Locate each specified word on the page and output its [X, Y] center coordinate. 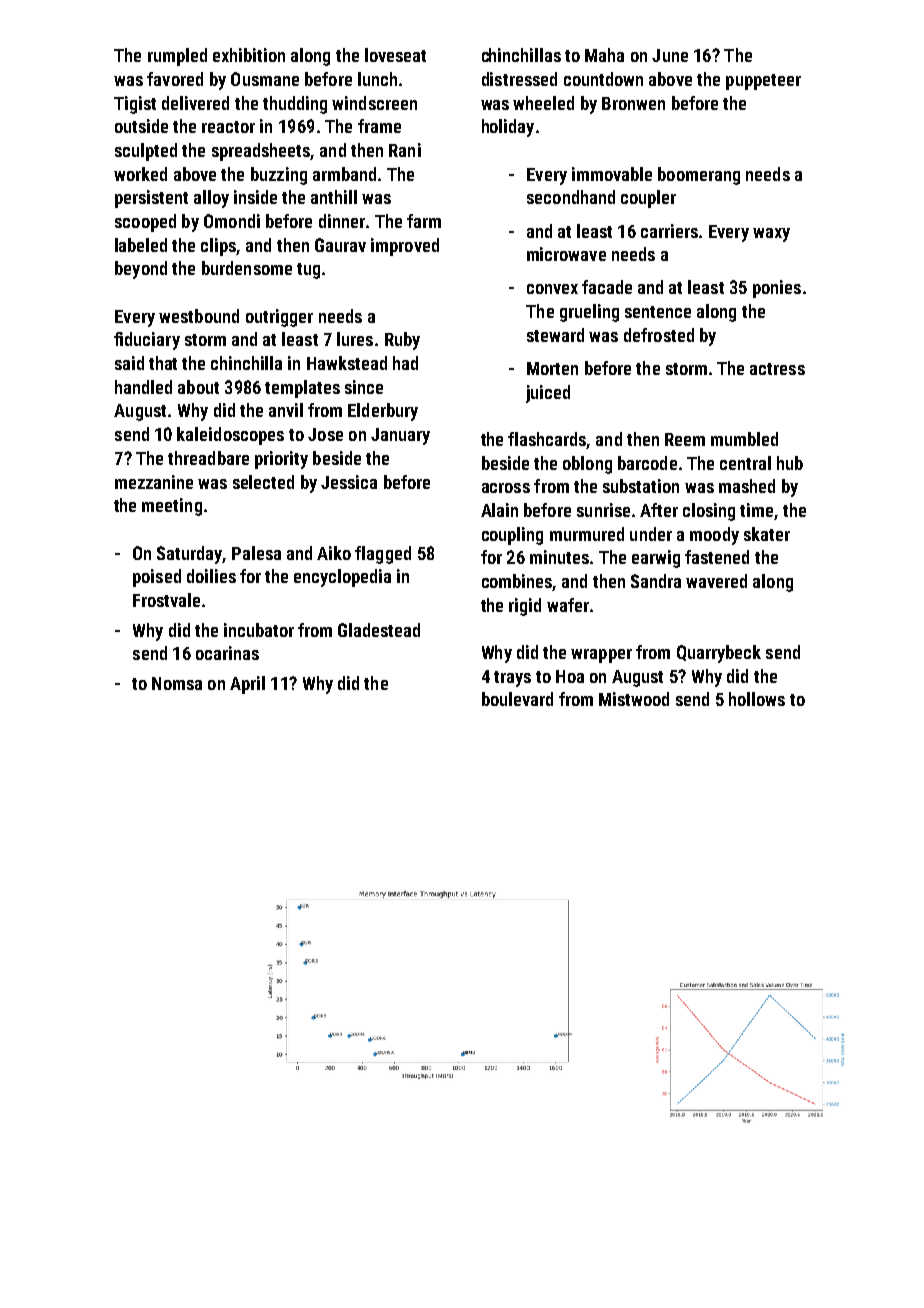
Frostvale [166, 600]
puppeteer [763, 82]
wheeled [543, 103]
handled [143, 387]
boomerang [699, 176]
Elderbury [383, 412]
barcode [647, 463]
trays [512, 679]
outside [141, 126]
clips [218, 247]
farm [424, 221]
